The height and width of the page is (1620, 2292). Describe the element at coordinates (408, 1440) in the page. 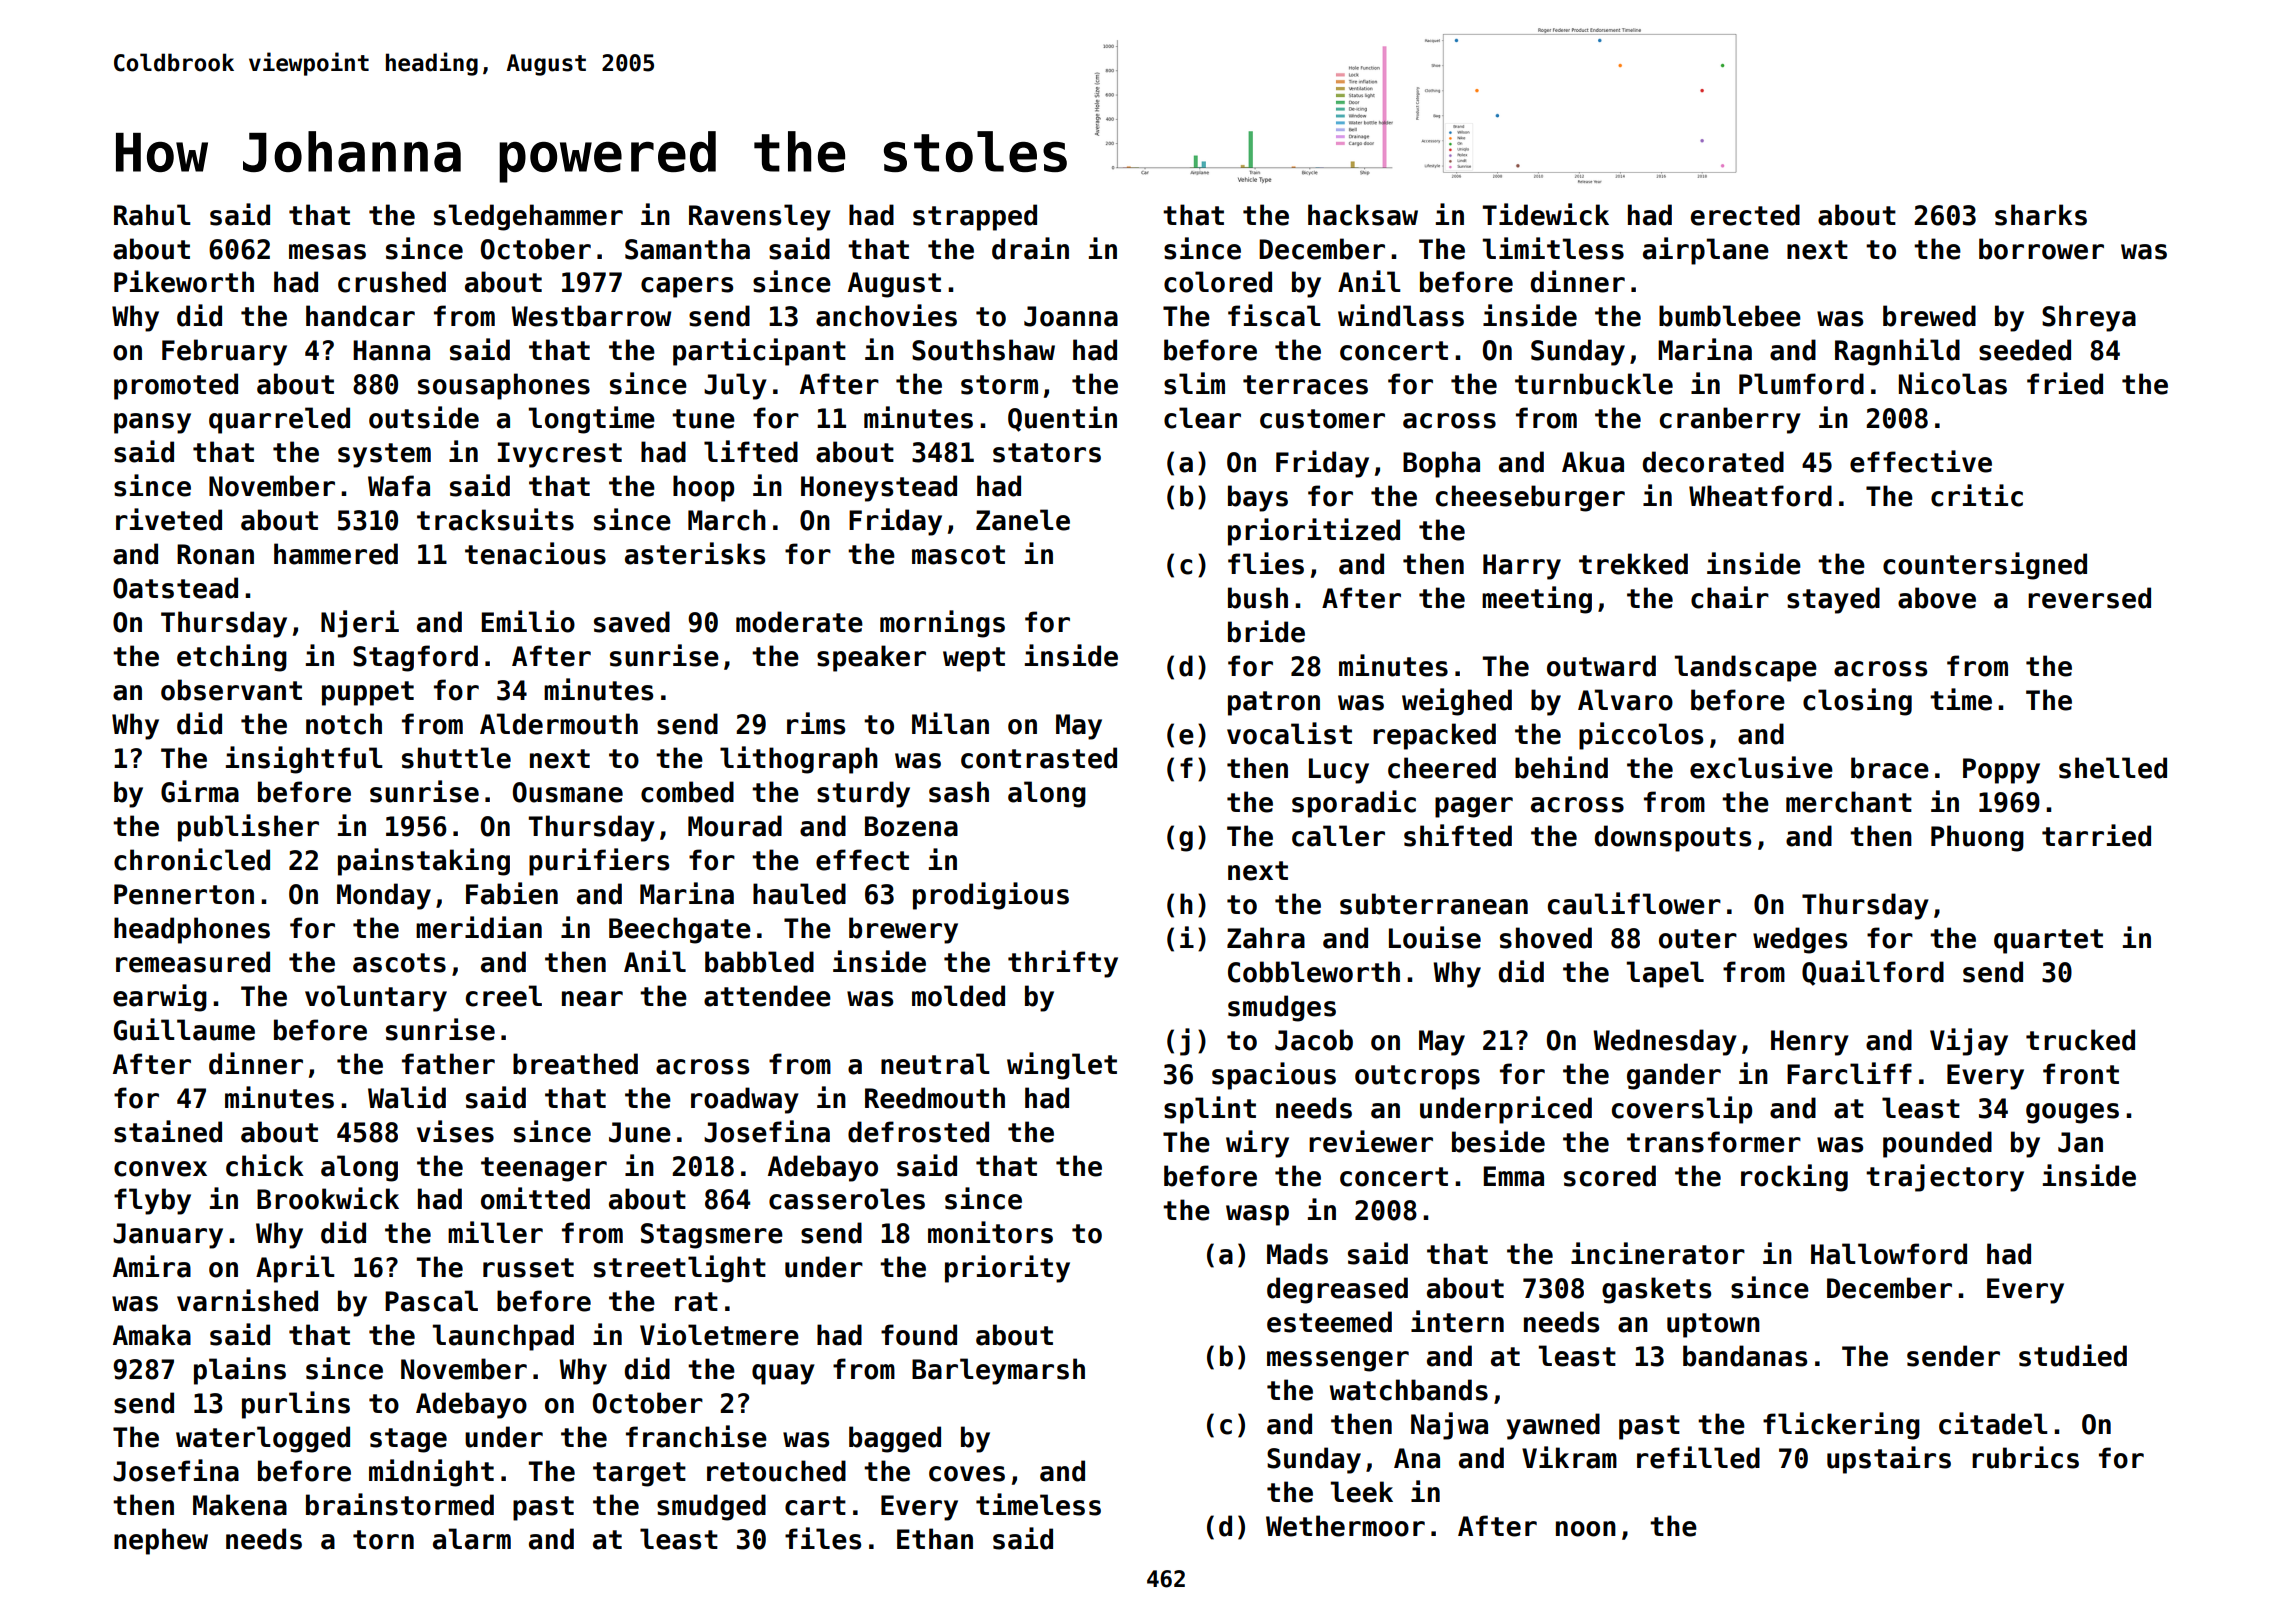

I see `stage` at that location.
